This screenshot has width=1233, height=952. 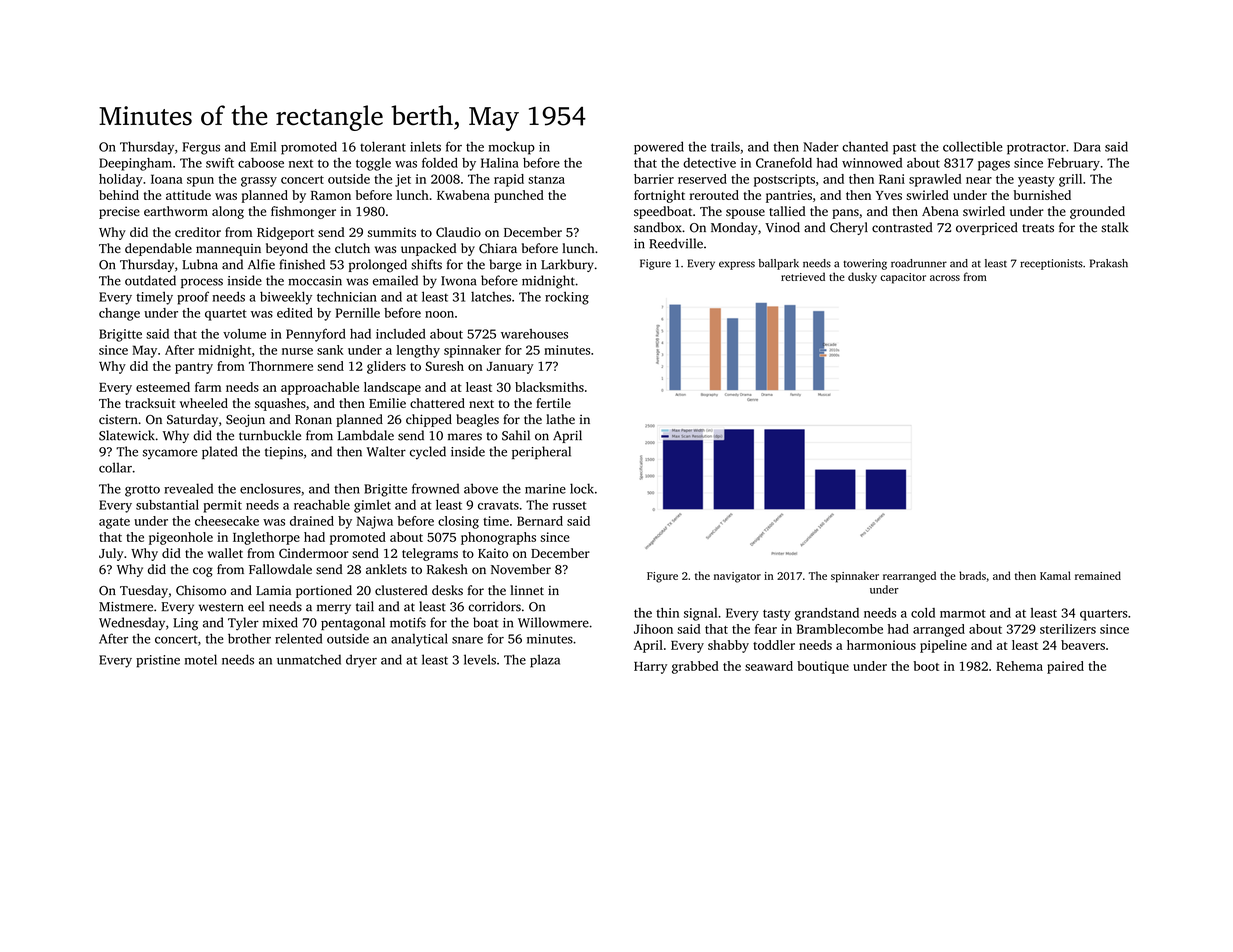 I want to click on Harry, so click(x=650, y=668).
